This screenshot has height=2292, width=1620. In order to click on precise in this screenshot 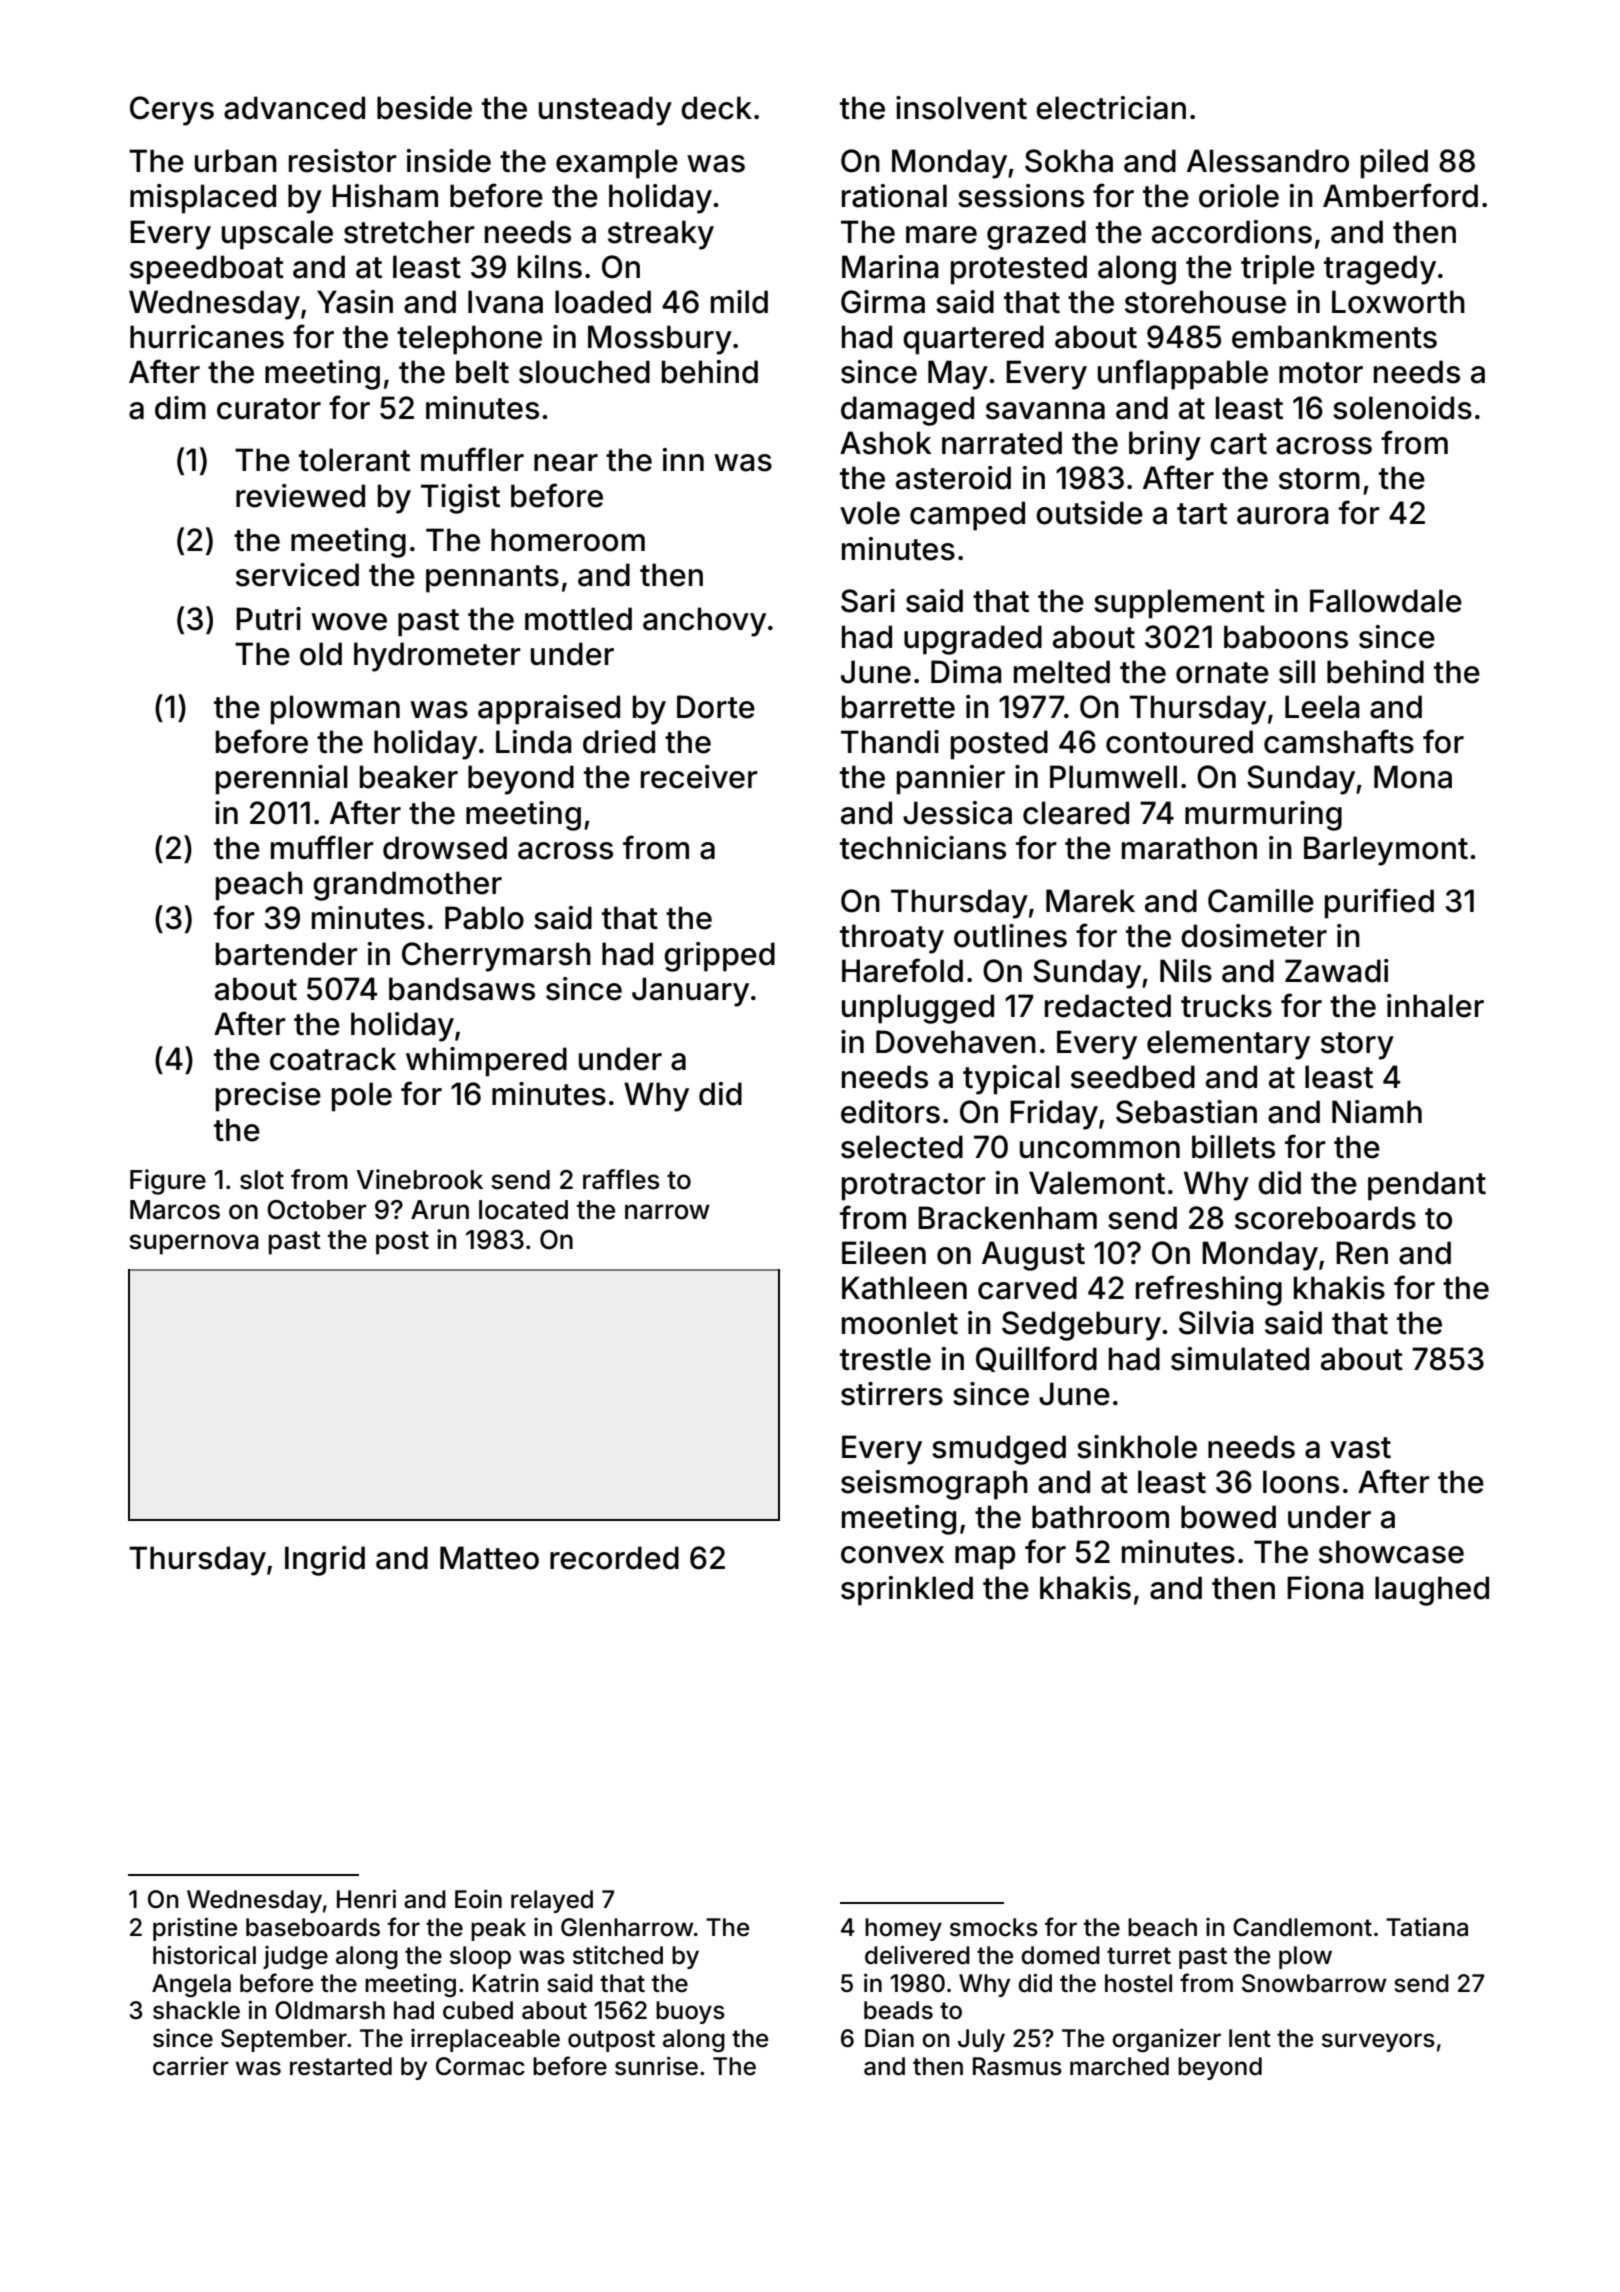, I will do `click(268, 1097)`.
